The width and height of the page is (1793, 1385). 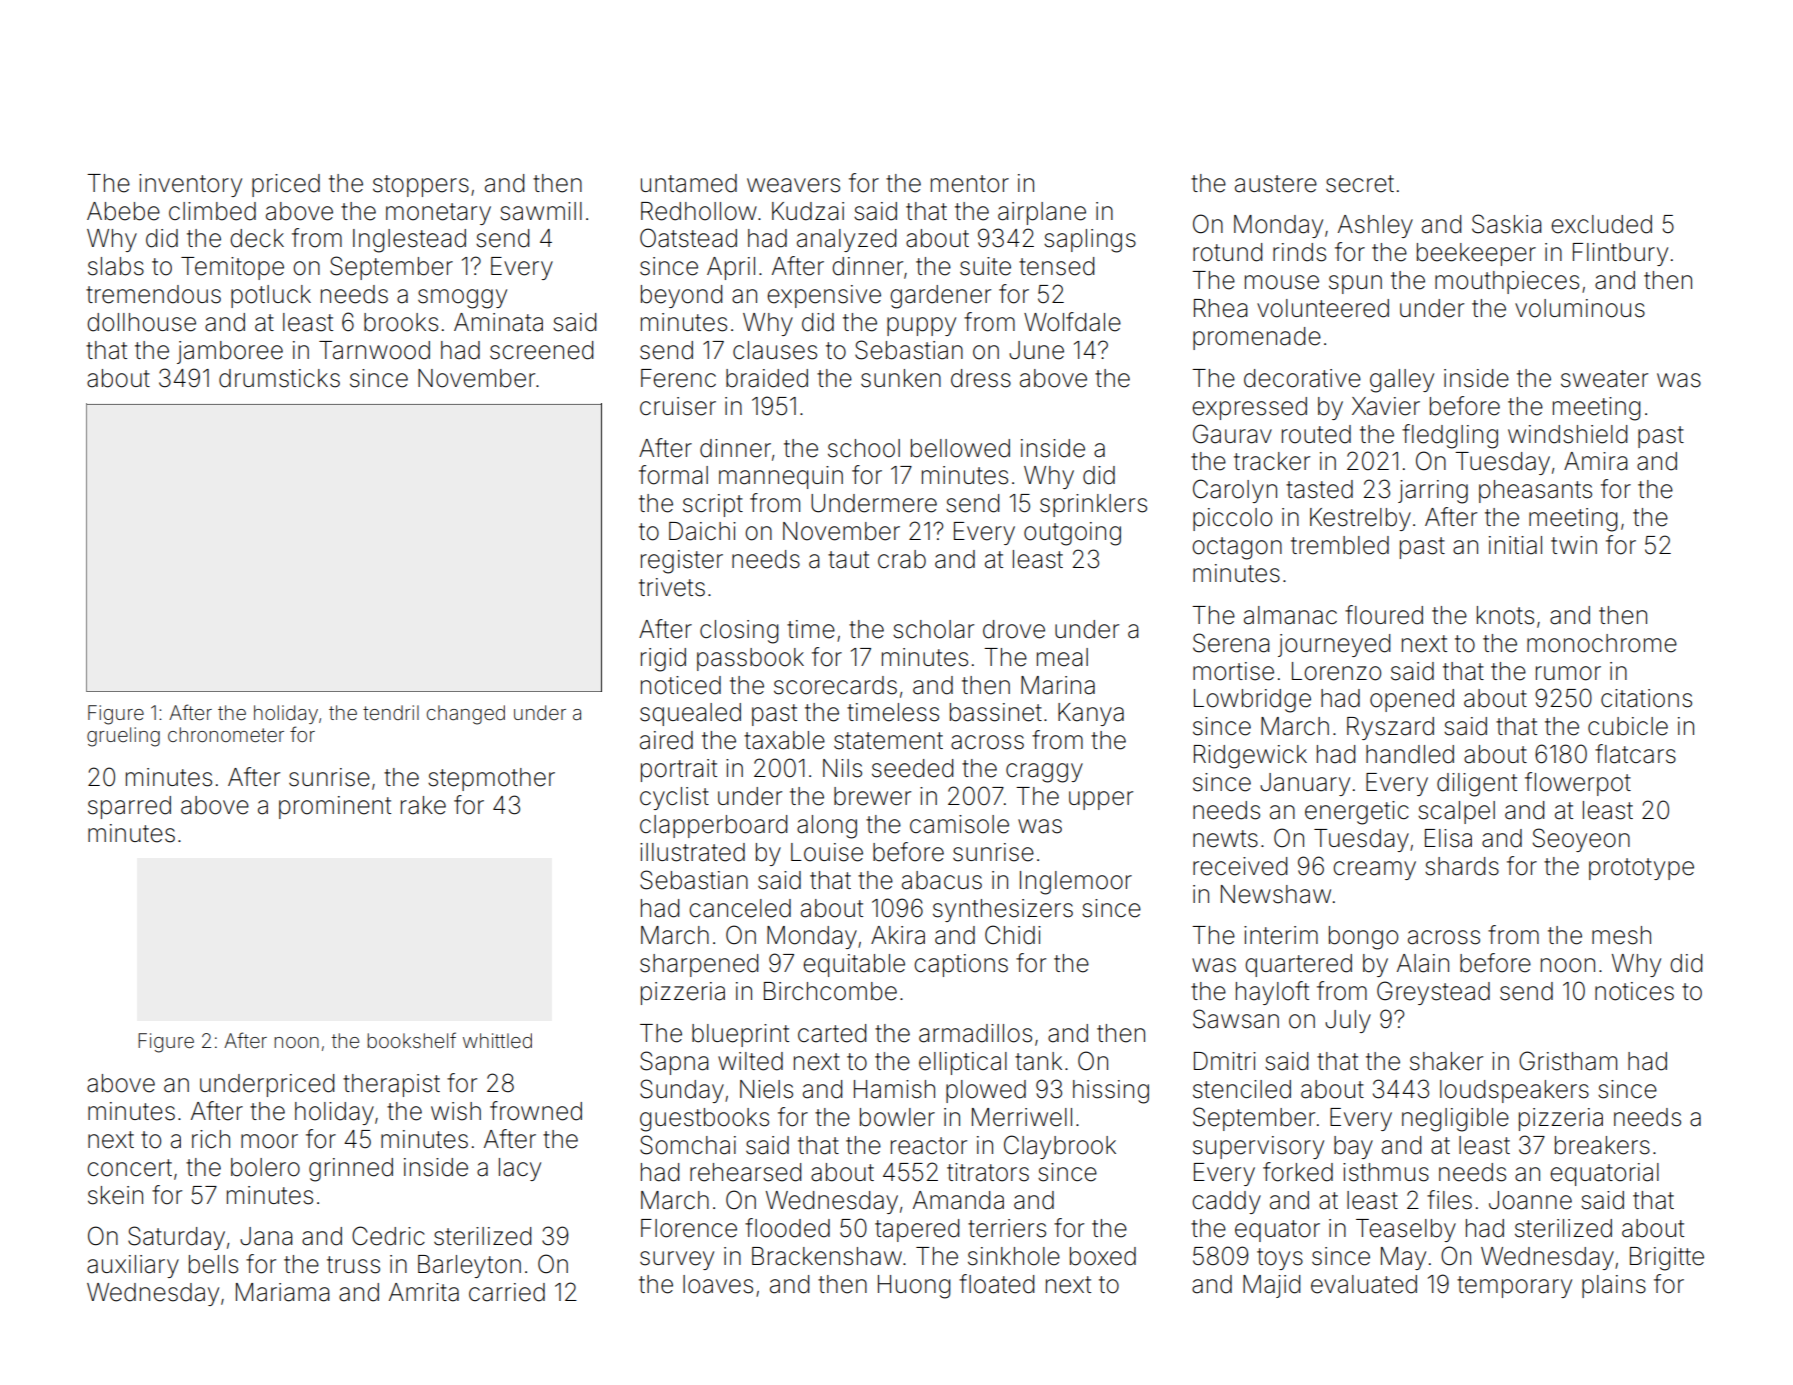 I want to click on abacus, so click(x=942, y=880).
